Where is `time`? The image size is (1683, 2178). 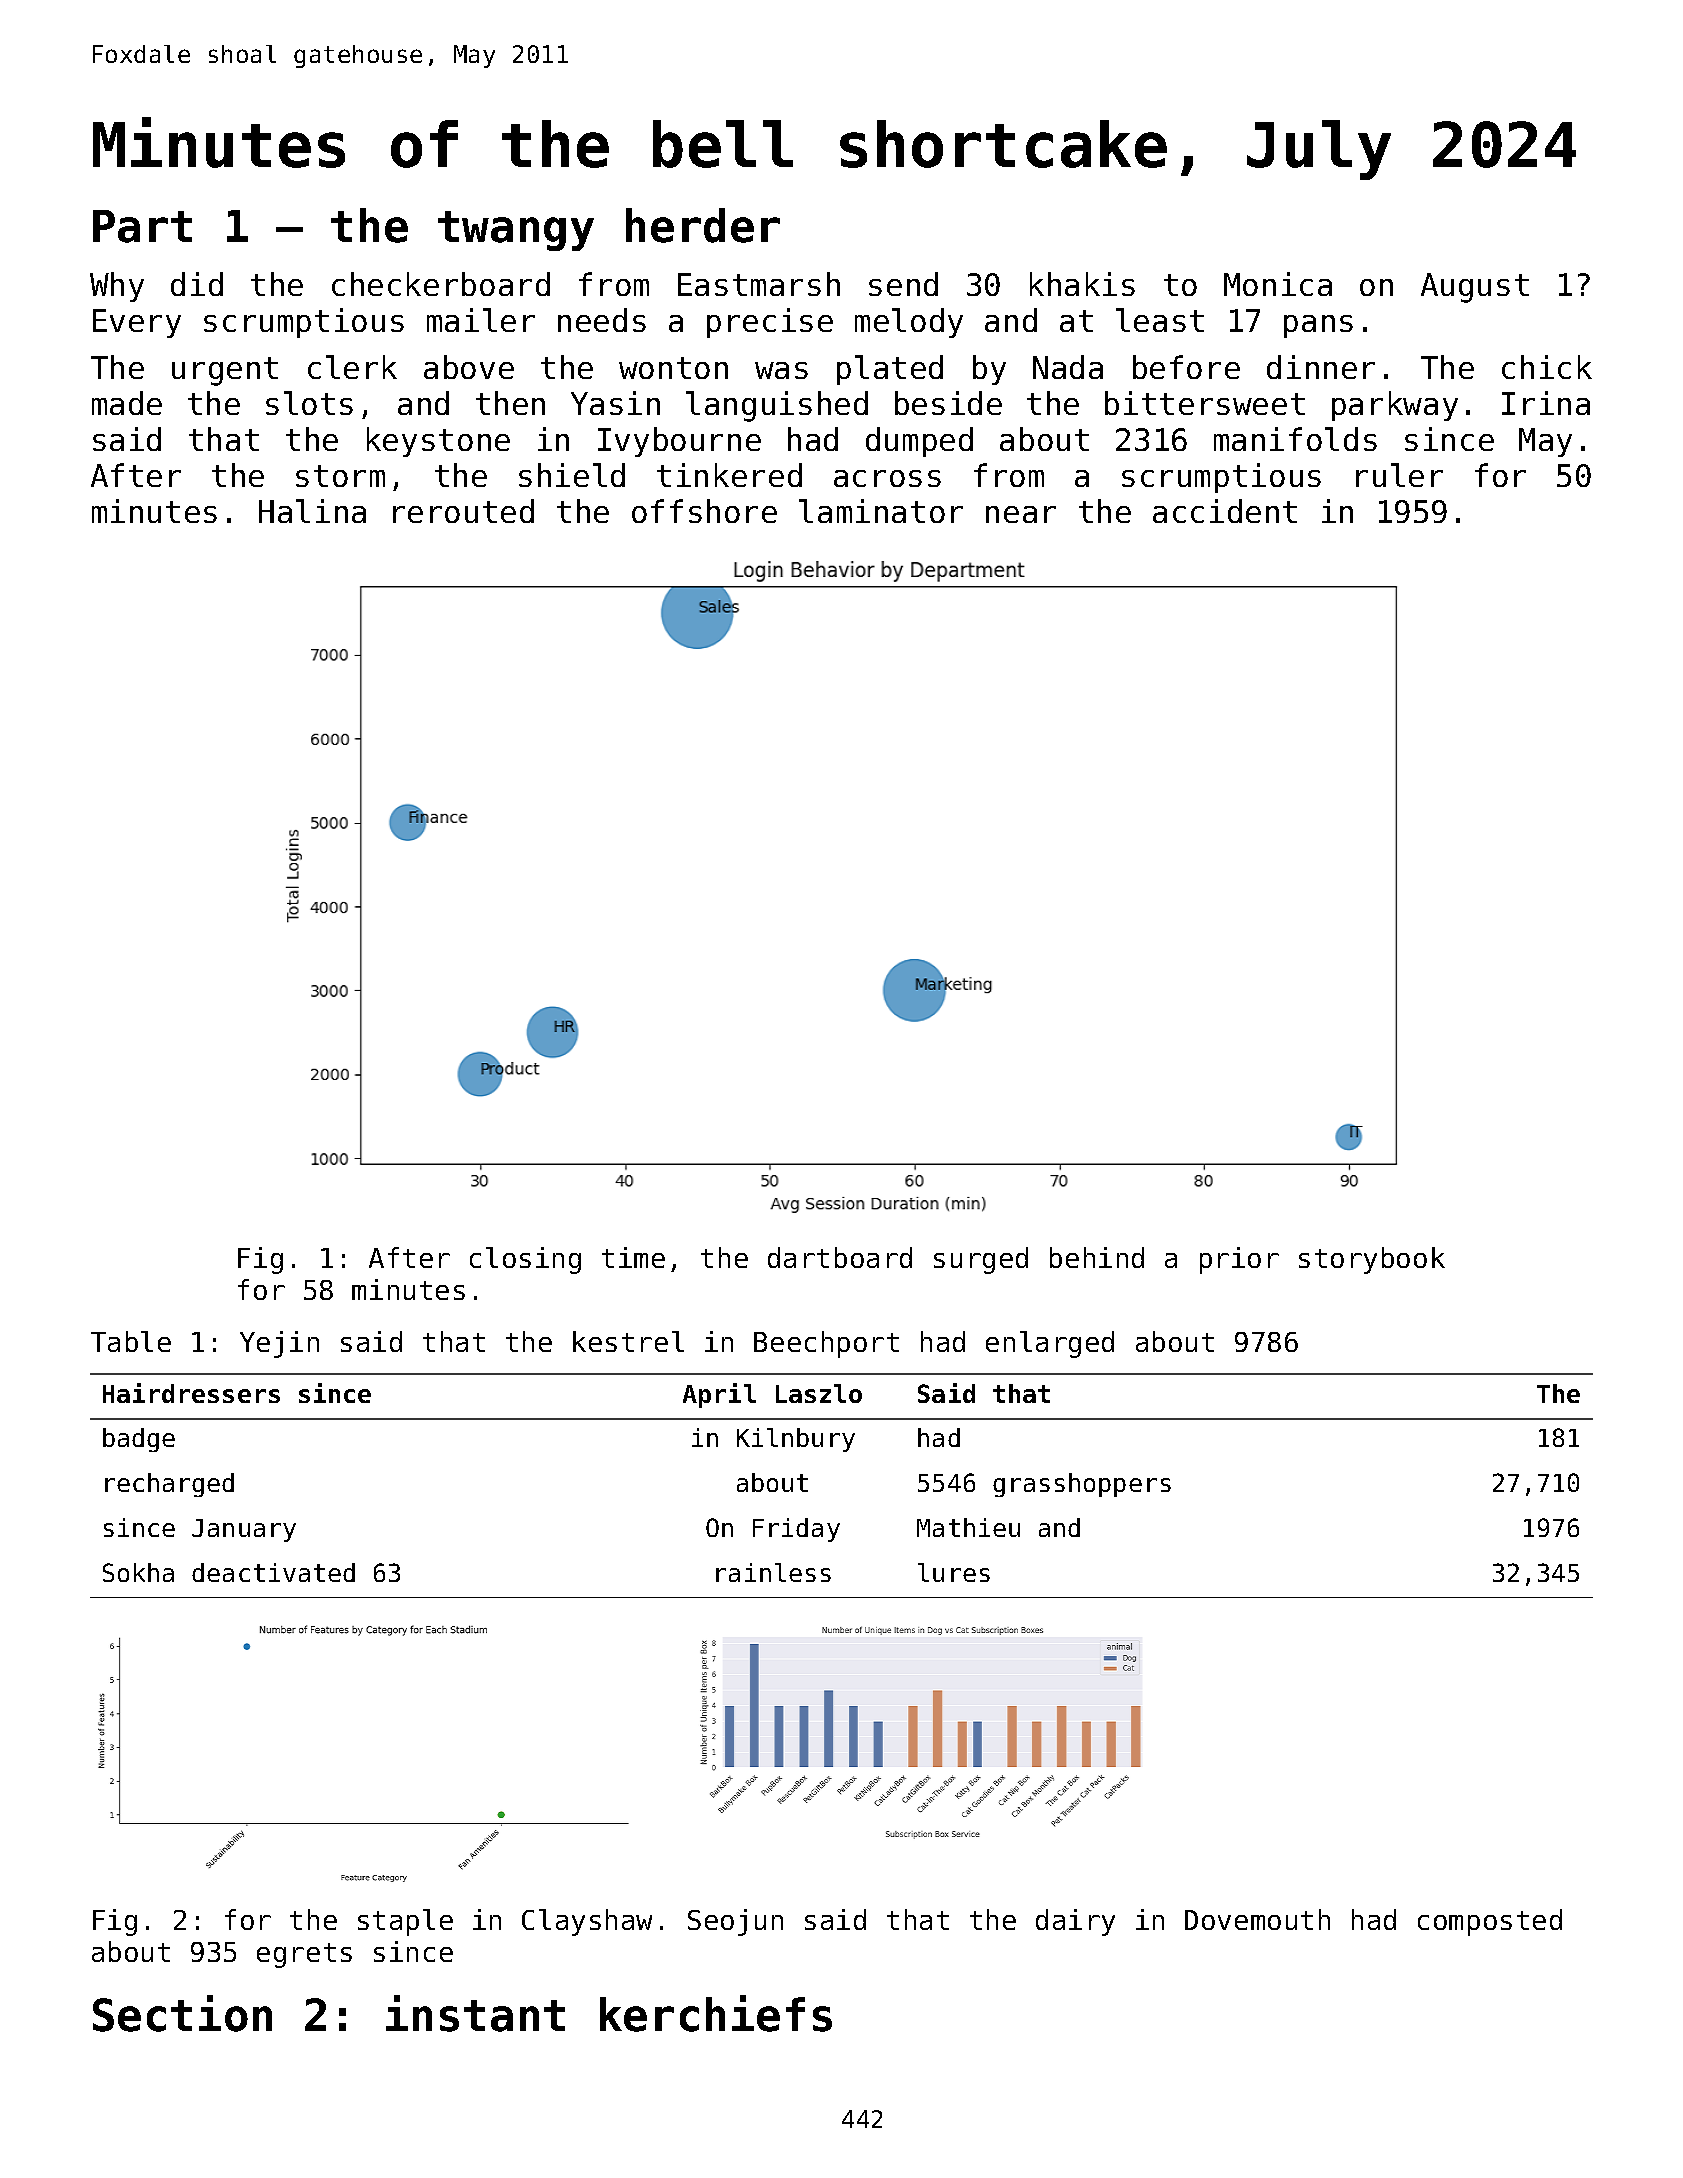 time is located at coordinates (633, 1257).
